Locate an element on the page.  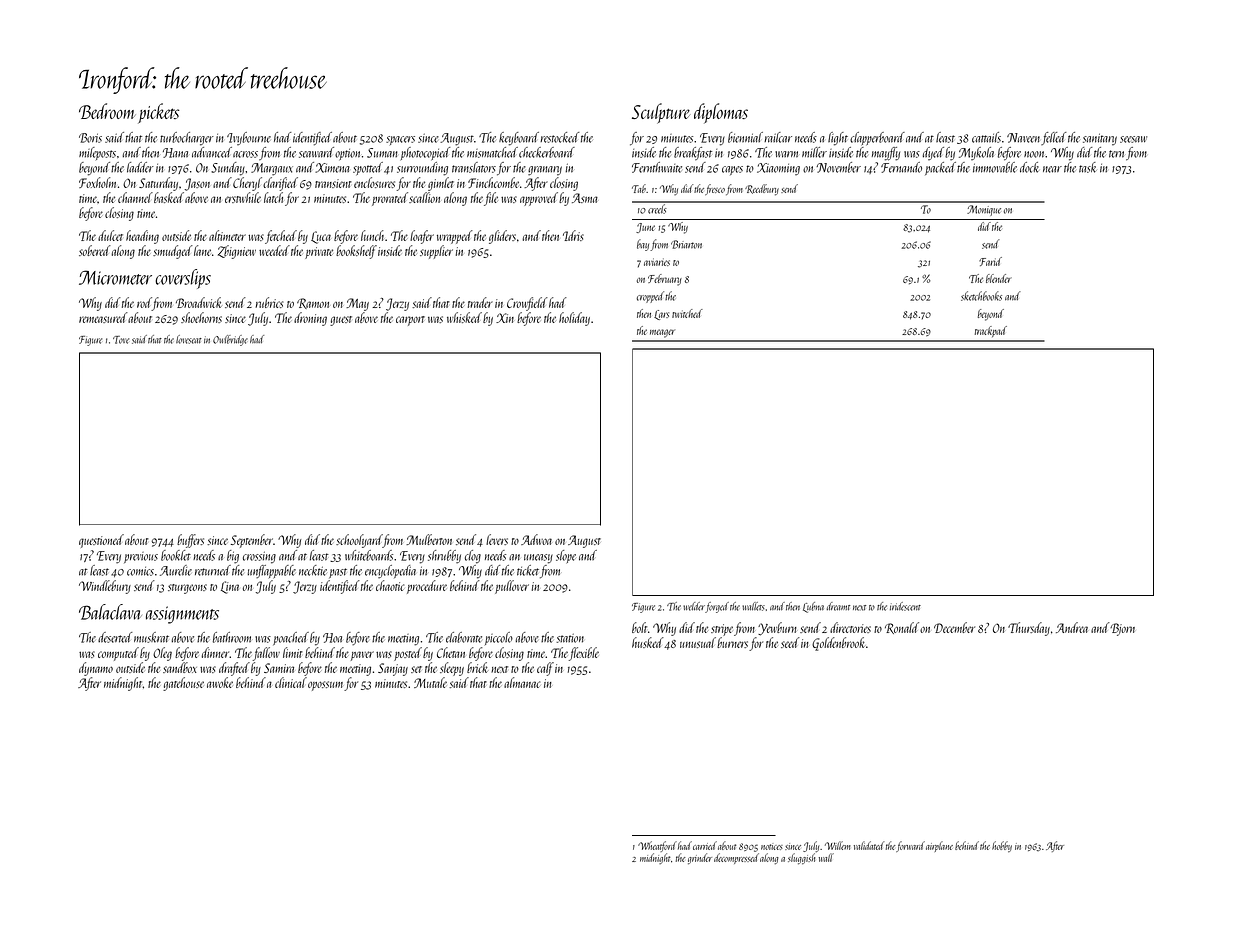
loveseat is located at coordinates (189, 339).
